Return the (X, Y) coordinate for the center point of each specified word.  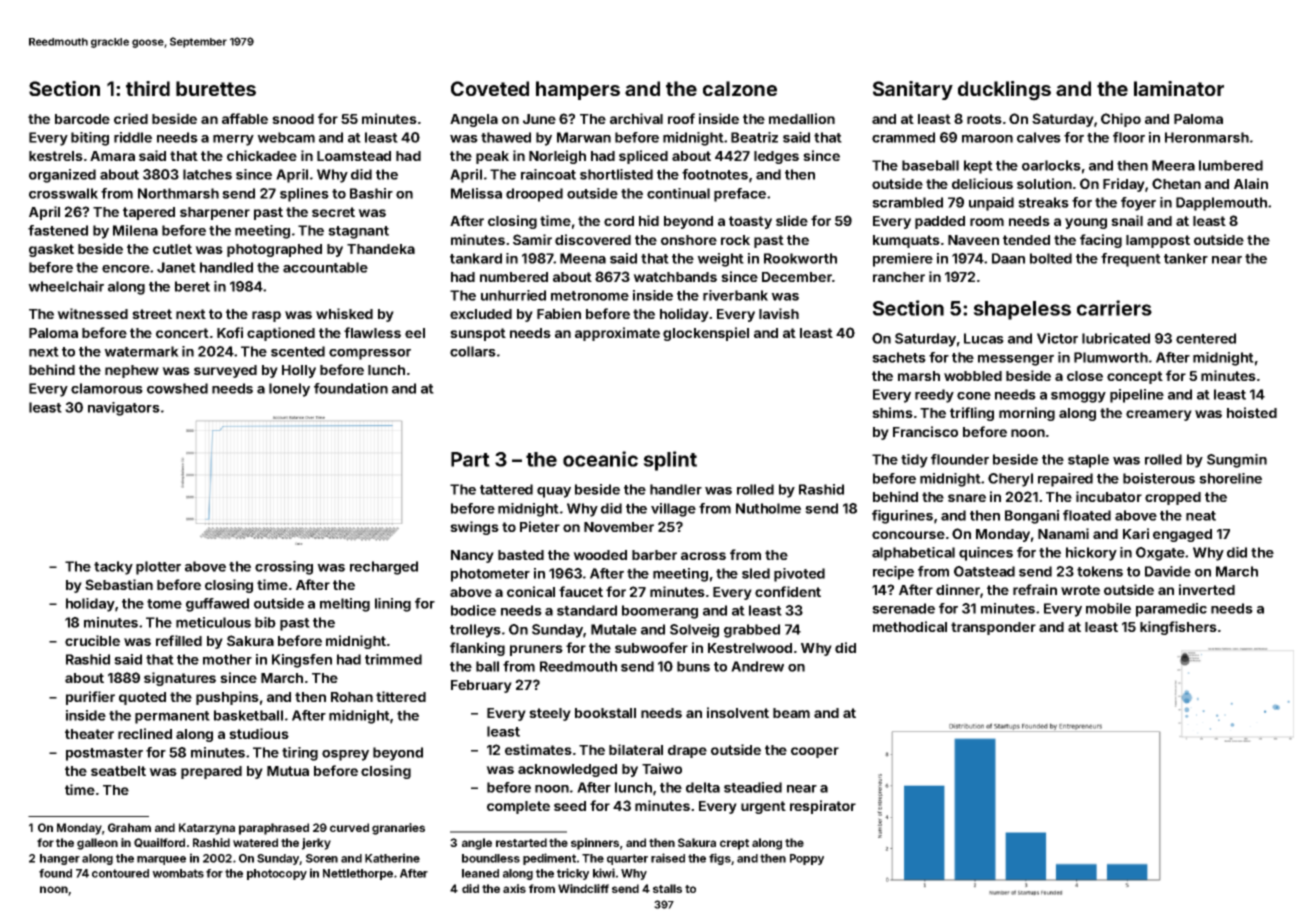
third (148, 88)
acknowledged (567, 770)
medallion (802, 118)
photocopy (277, 874)
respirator (823, 807)
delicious (982, 183)
